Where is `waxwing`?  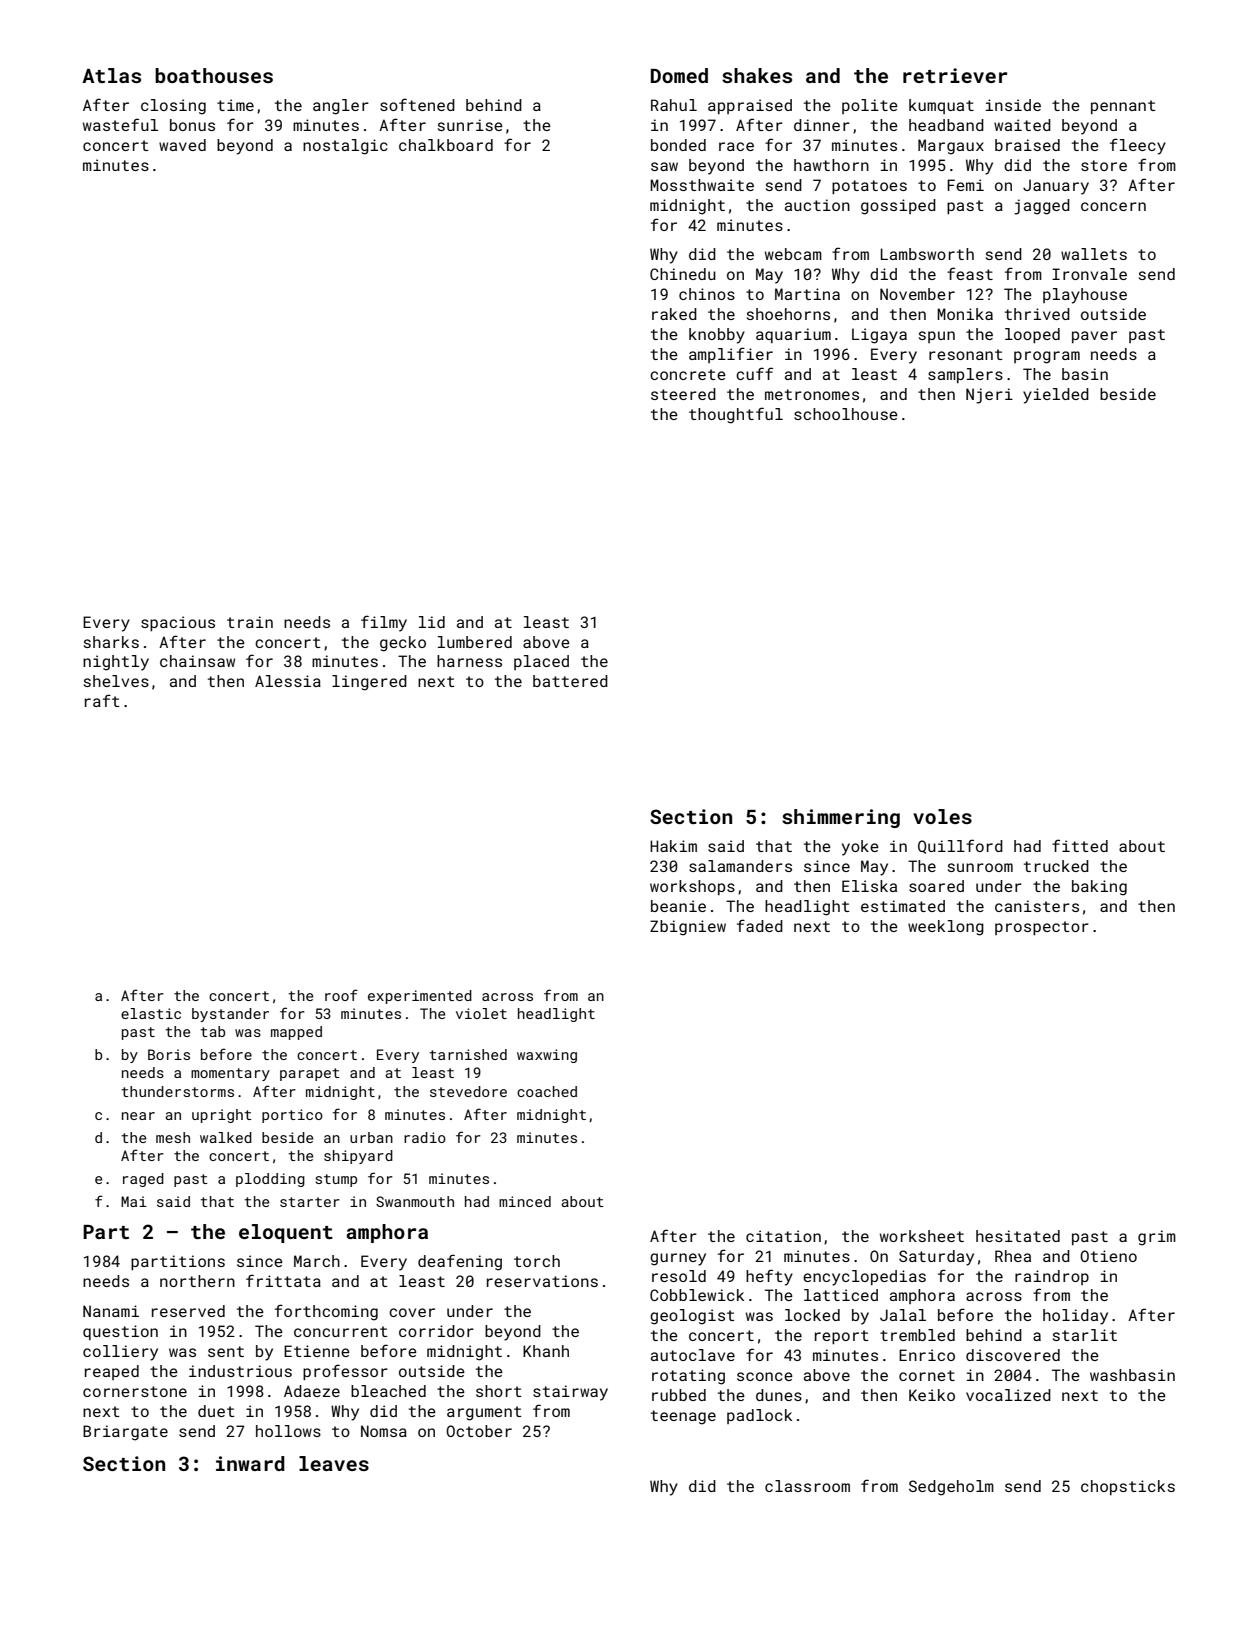 waxwing is located at coordinates (547, 1056).
